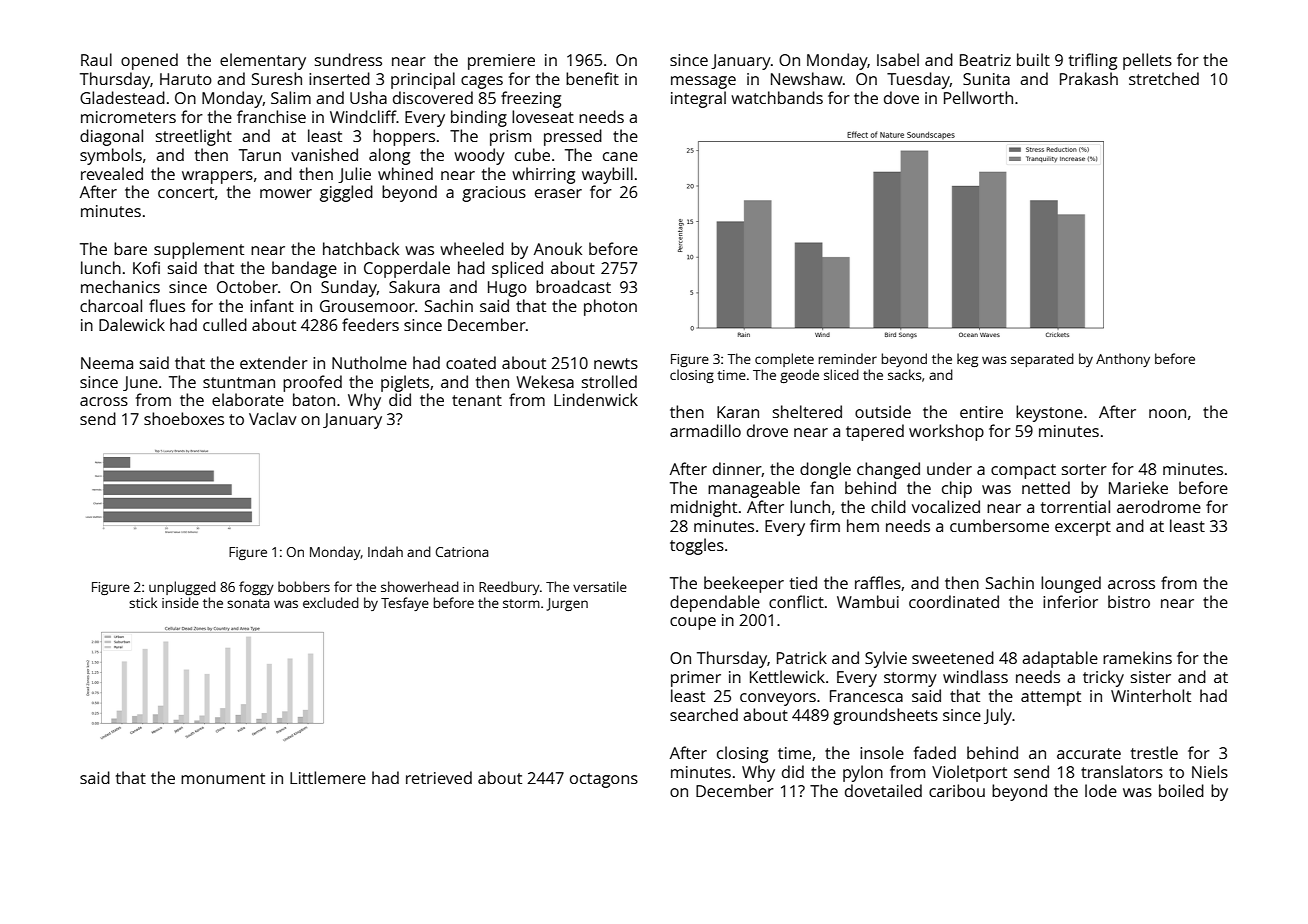 This screenshot has height=924, width=1308. What do you see at coordinates (111, 137) in the screenshot?
I see `diagonal` at bounding box center [111, 137].
